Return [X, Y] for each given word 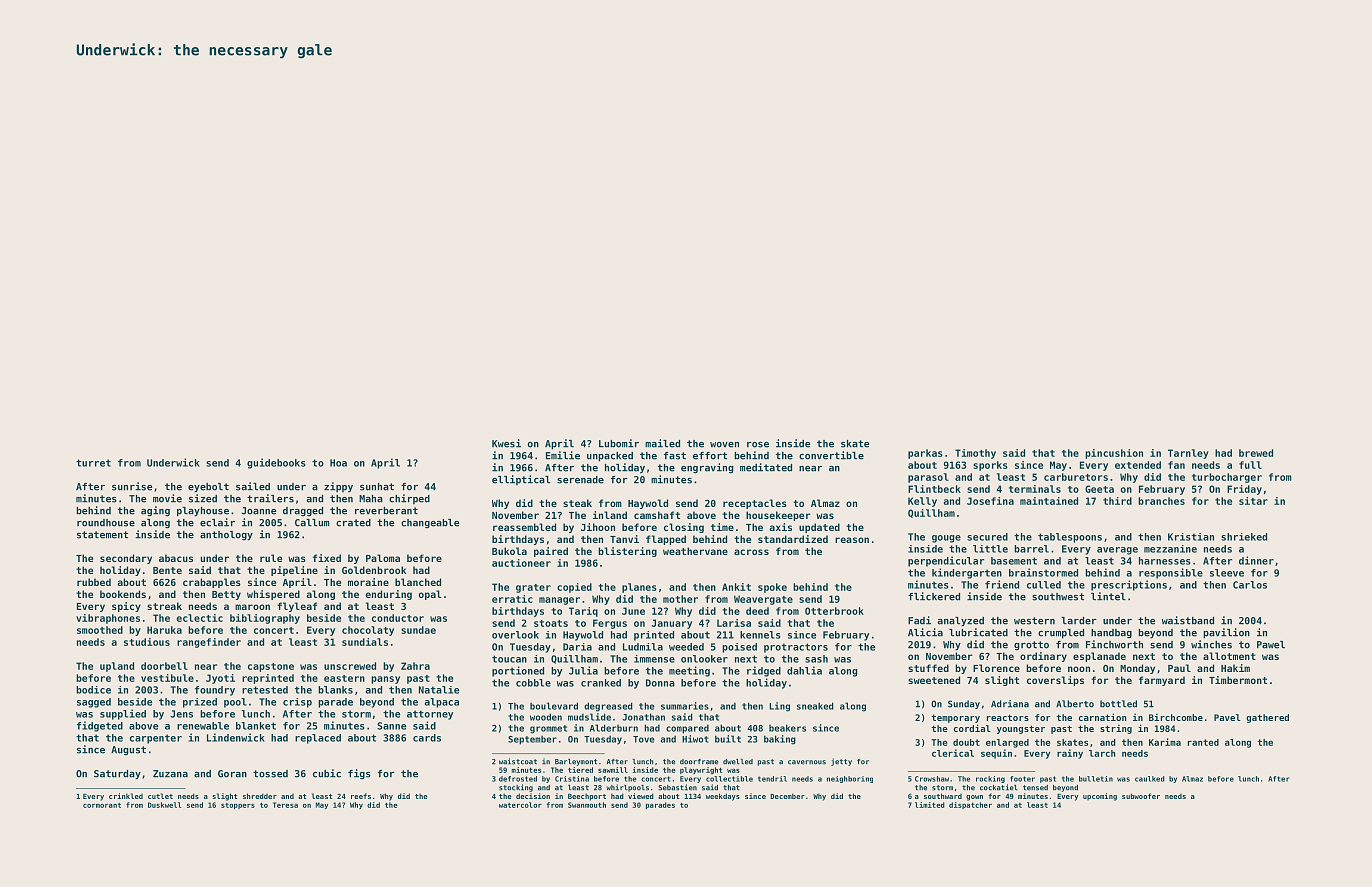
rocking [990, 779]
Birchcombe [1176, 717]
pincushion [1114, 454]
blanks [335, 690]
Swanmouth [587, 805]
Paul [1179, 668]
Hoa [338, 463]
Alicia [925, 632]
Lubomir [619, 443]
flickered [934, 596]
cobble [533, 683]
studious [147, 642]
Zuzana [170, 774]
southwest [1058, 597]
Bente [167, 570]
